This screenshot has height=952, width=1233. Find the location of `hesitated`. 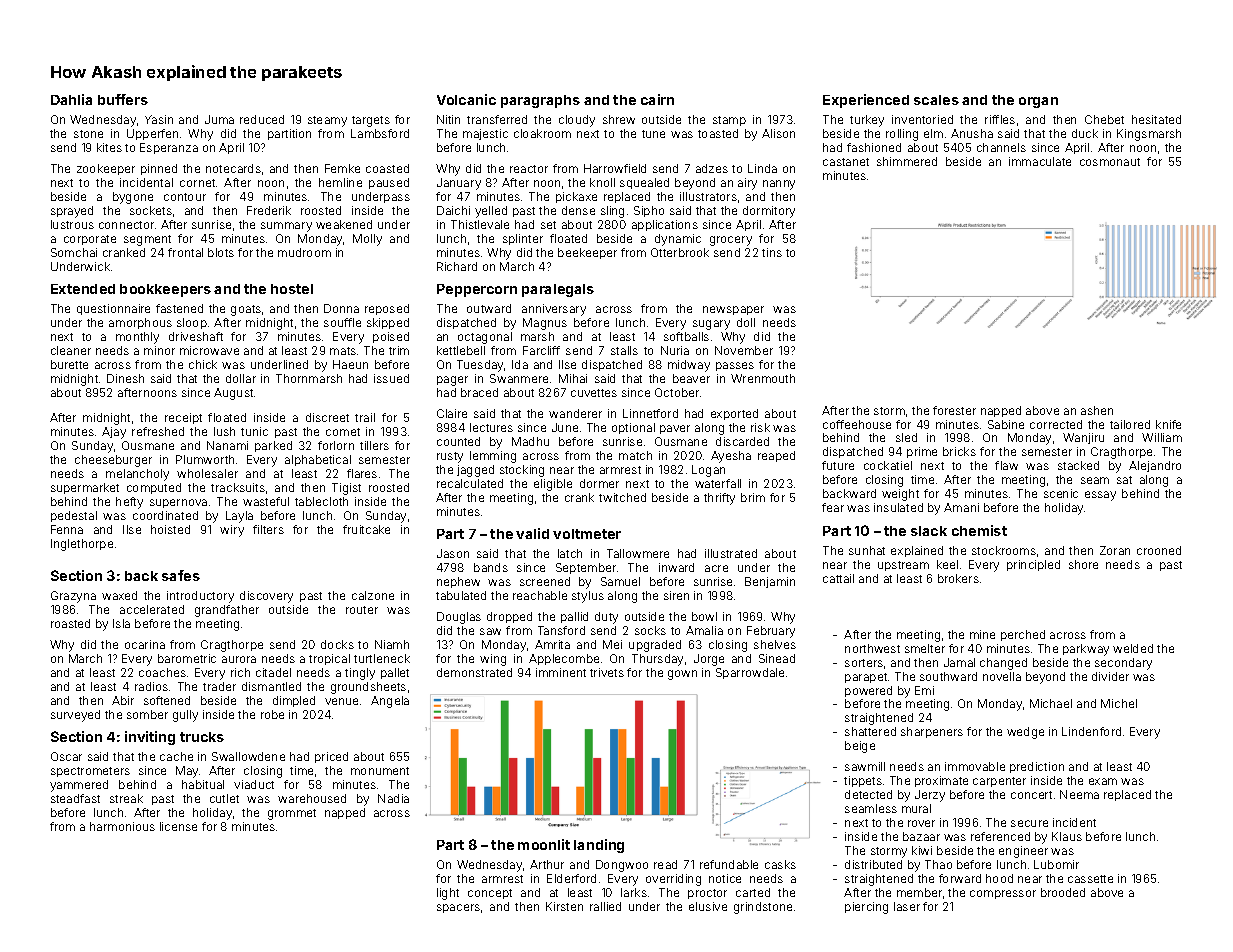

hesitated is located at coordinates (1156, 119).
